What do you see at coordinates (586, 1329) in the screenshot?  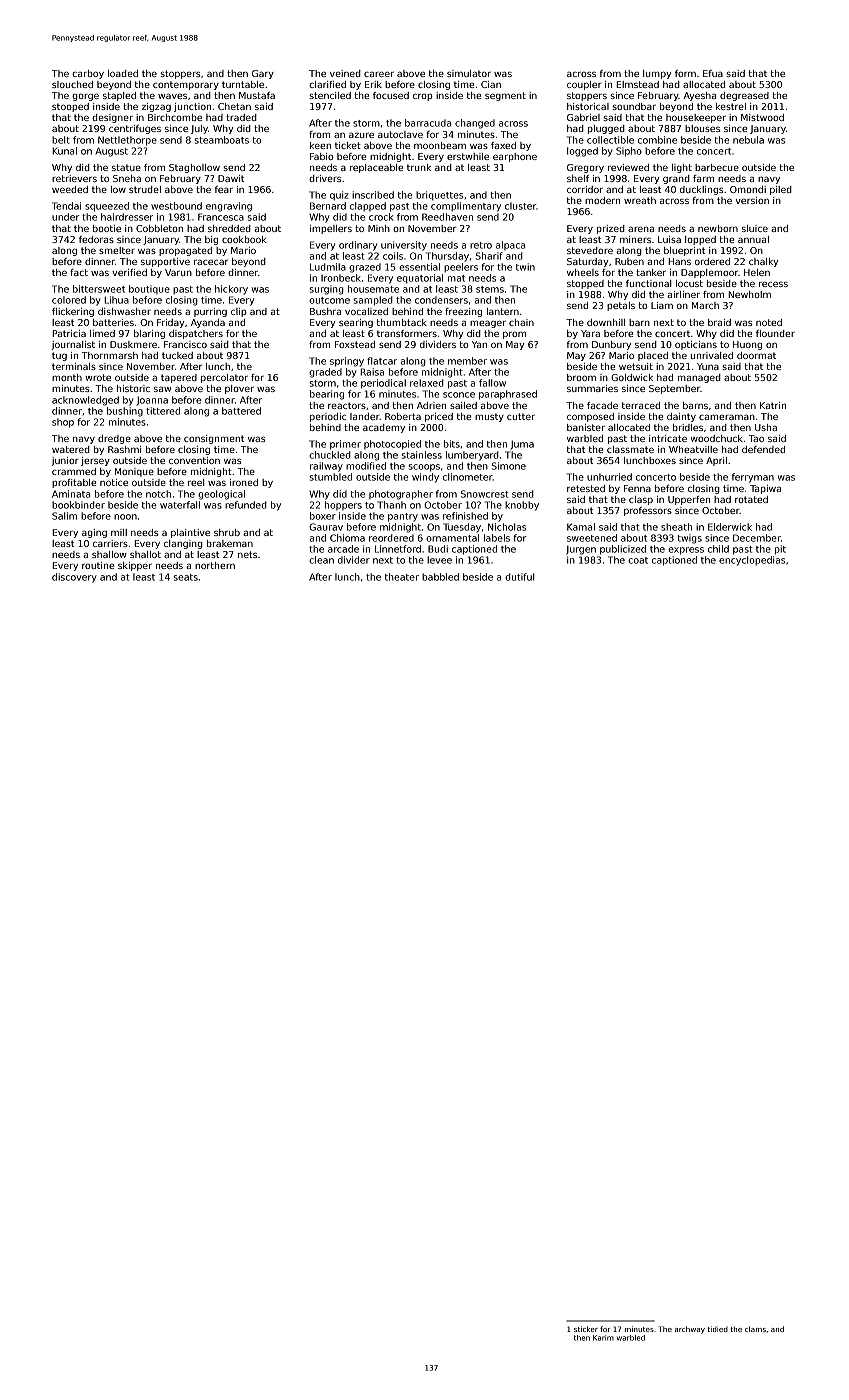 I see `sticker` at bounding box center [586, 1329].
